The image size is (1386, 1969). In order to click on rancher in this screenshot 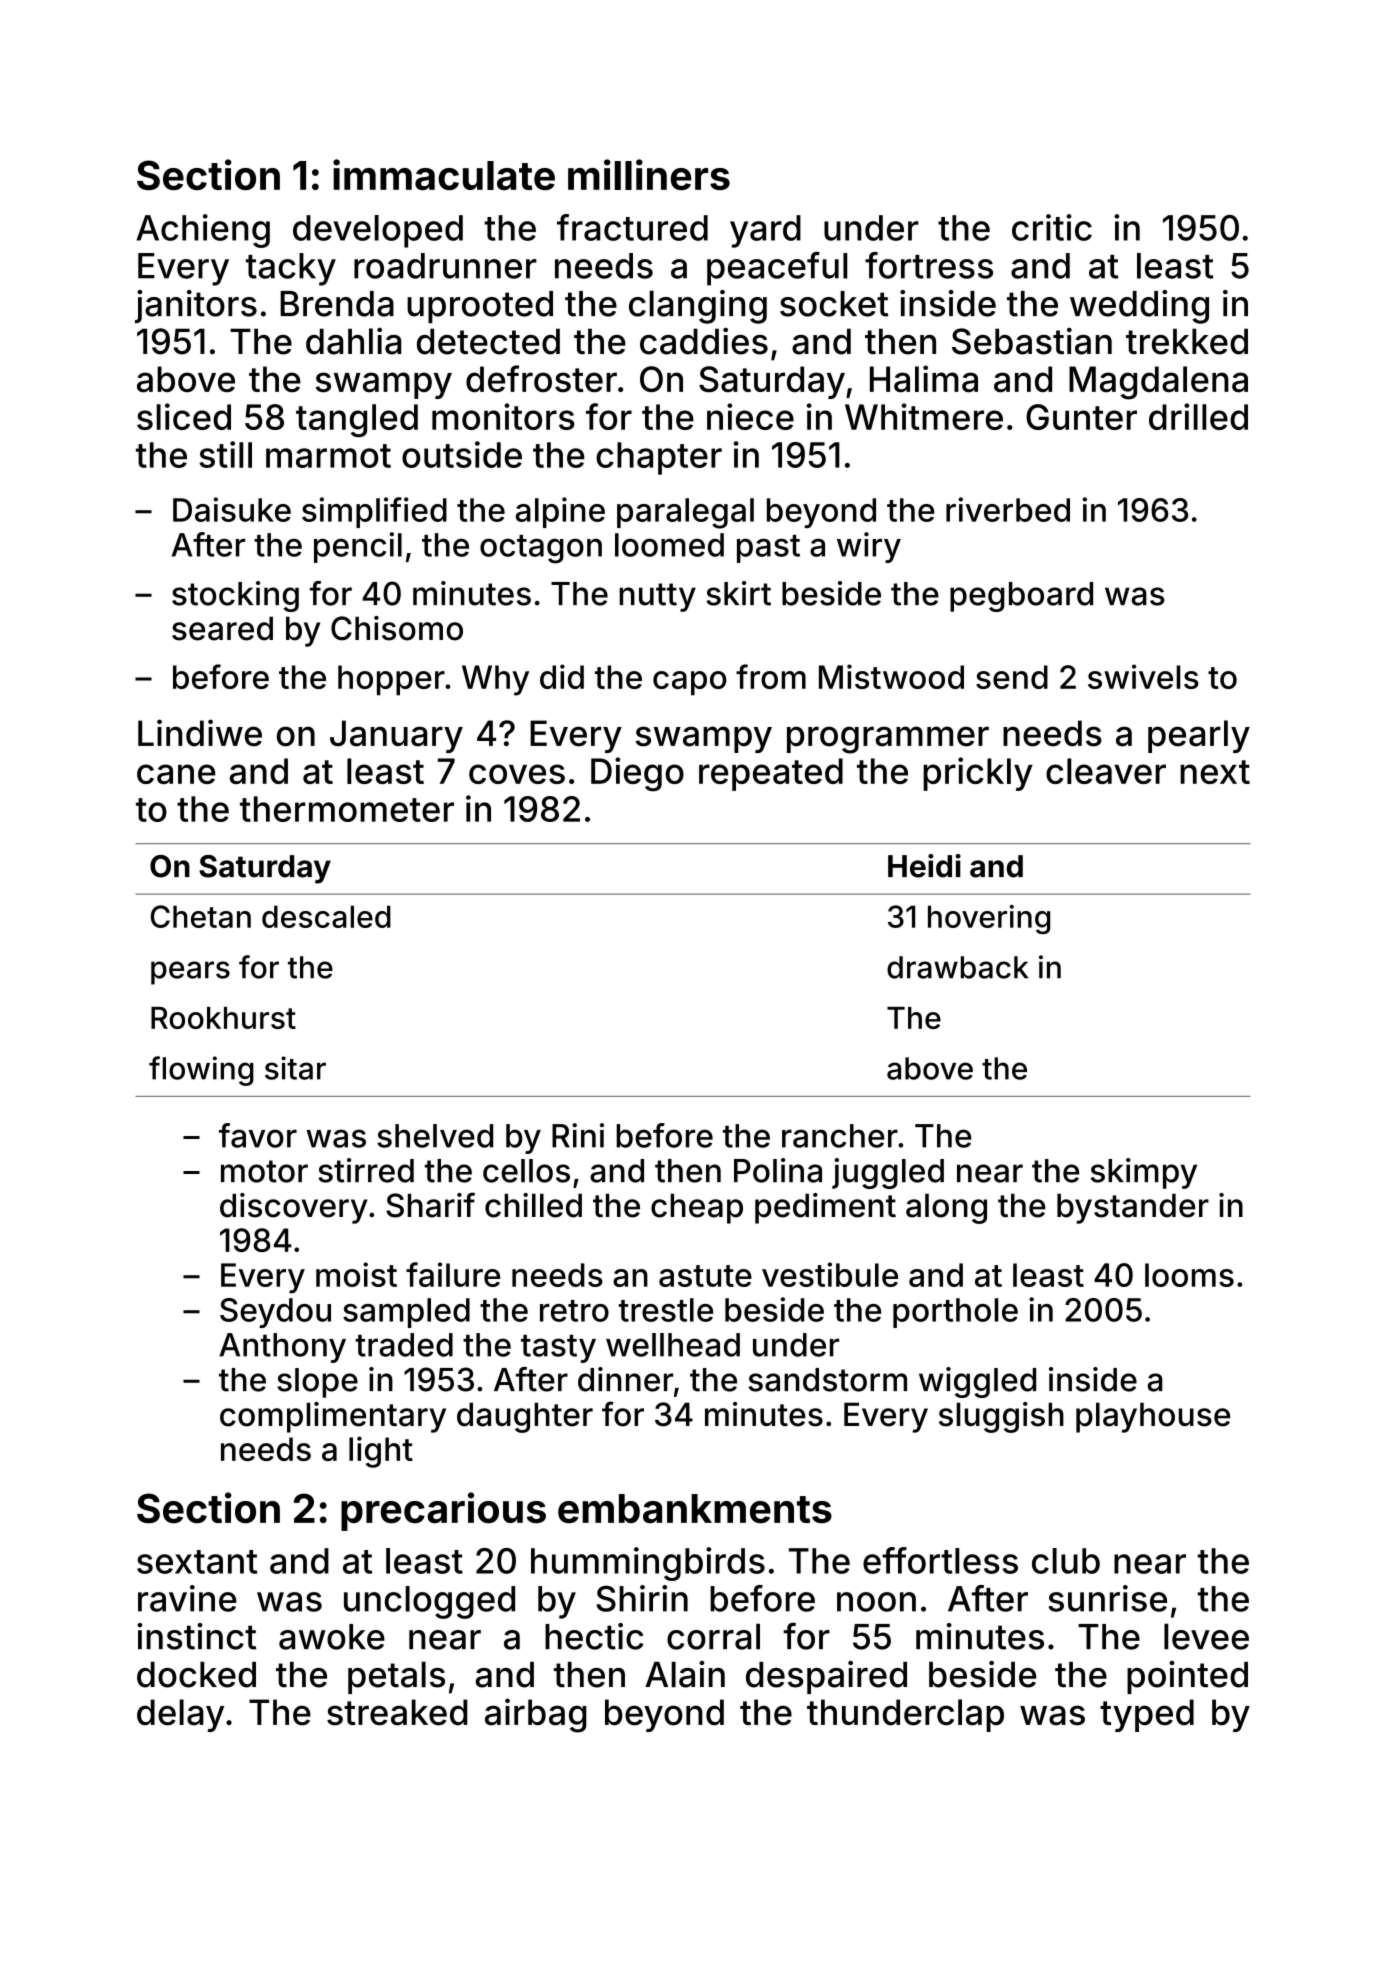, I will do `click(840, 1136)`.
